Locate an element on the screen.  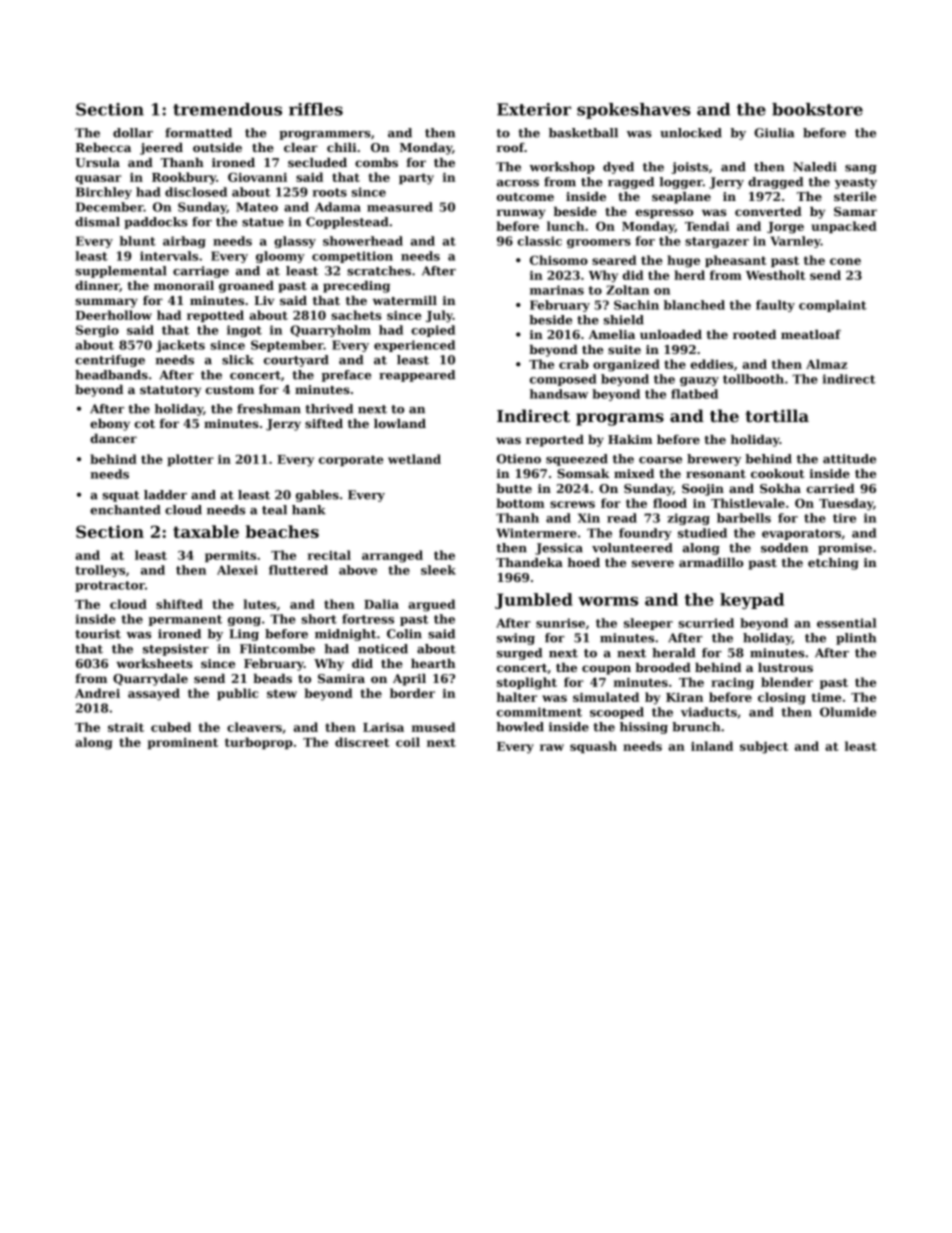
Thistlevale is located at coordinates (748, 503).
